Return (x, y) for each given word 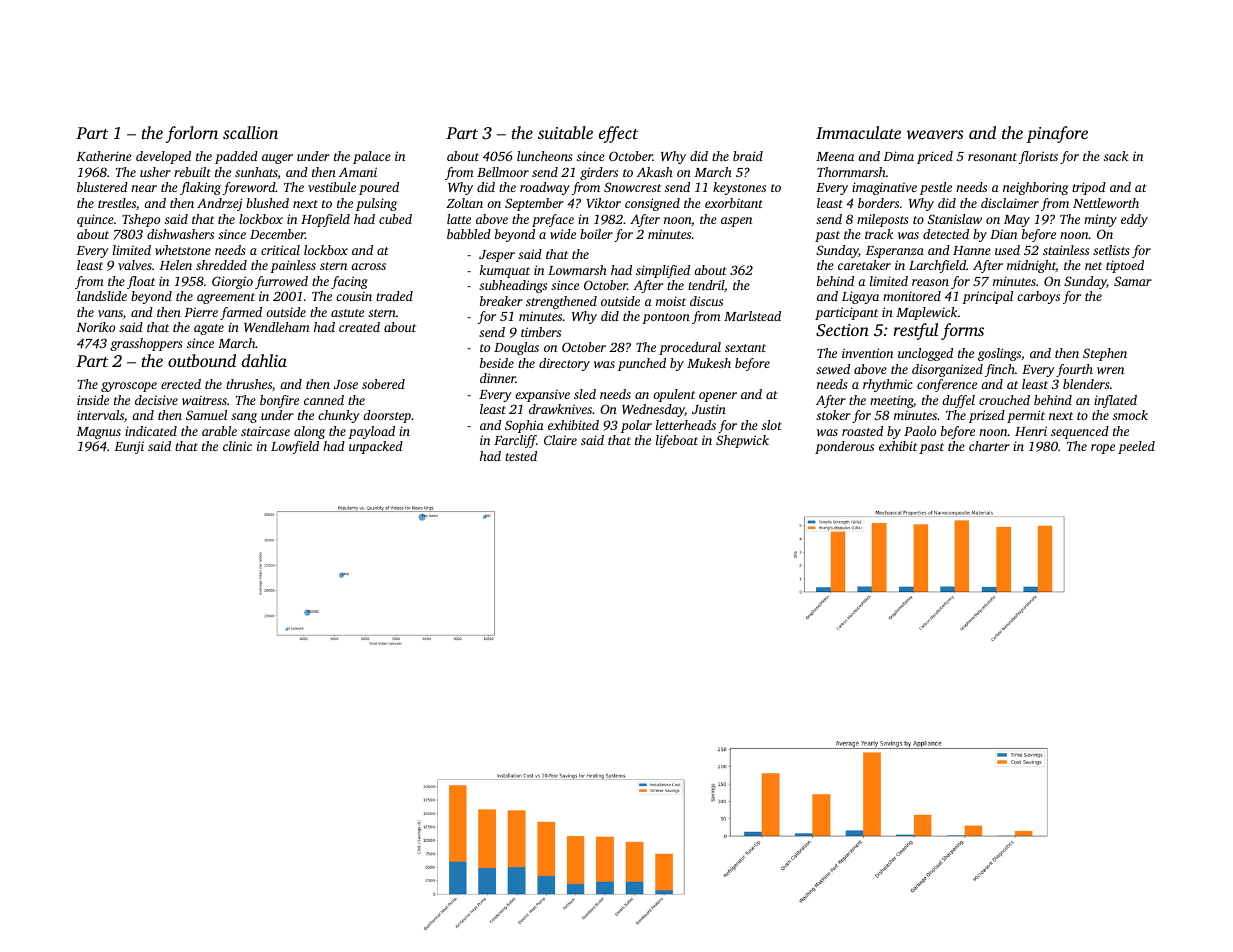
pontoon (666, 318)
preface (553, 220)
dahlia (264, 360)
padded (236, 157)
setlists (1111, 250)
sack (1116, 156)
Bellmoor (503, 172)
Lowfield (295, 447)
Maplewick (927, 313)
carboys (1038, 297)
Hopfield (325, 220)
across (368, 266)
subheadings (513, 286)
